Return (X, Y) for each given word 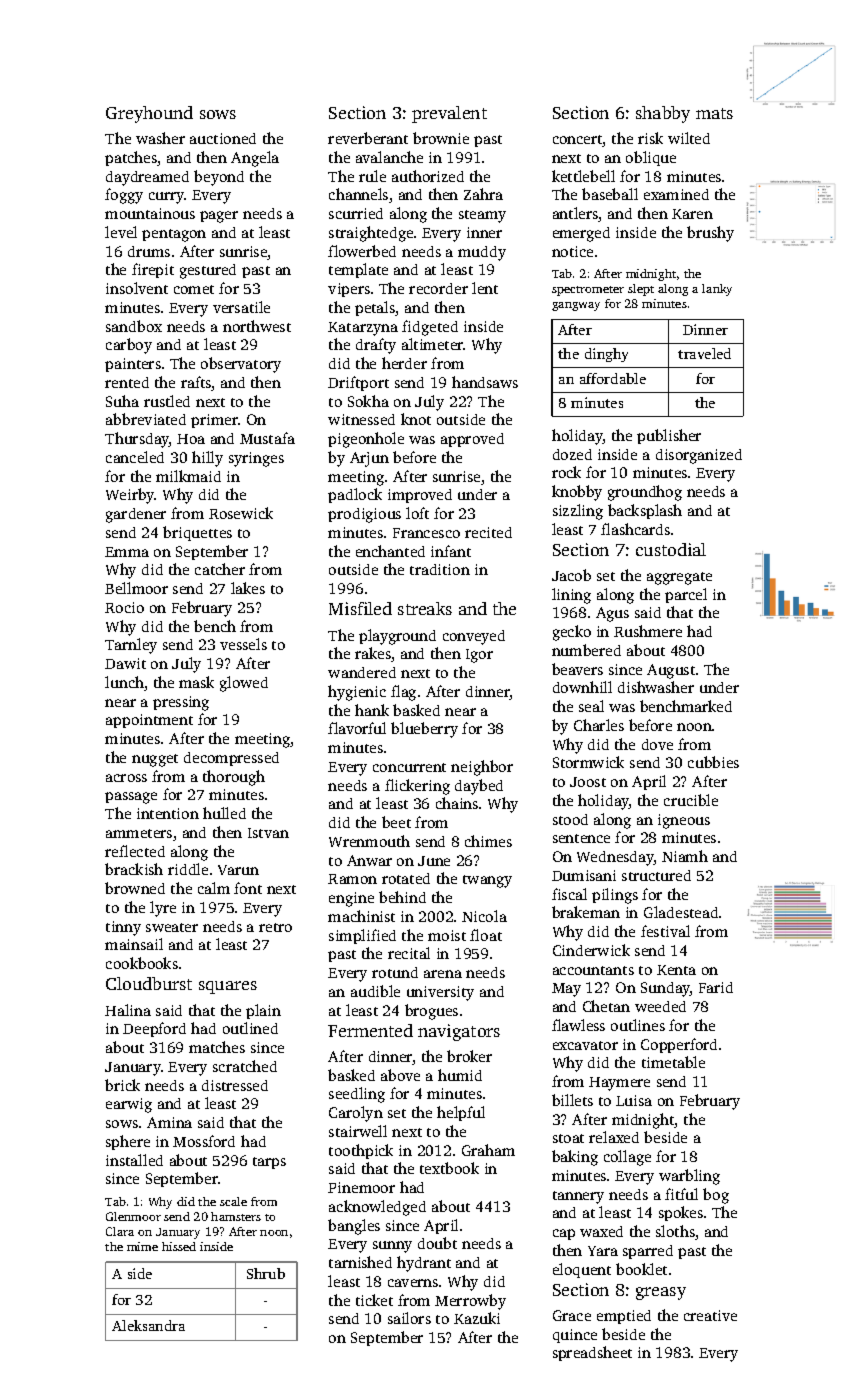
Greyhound (149, 114)
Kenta (676, 970)
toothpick (361, 1151)
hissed (179, 1246)
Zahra (483, 194)
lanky (717, 290)
